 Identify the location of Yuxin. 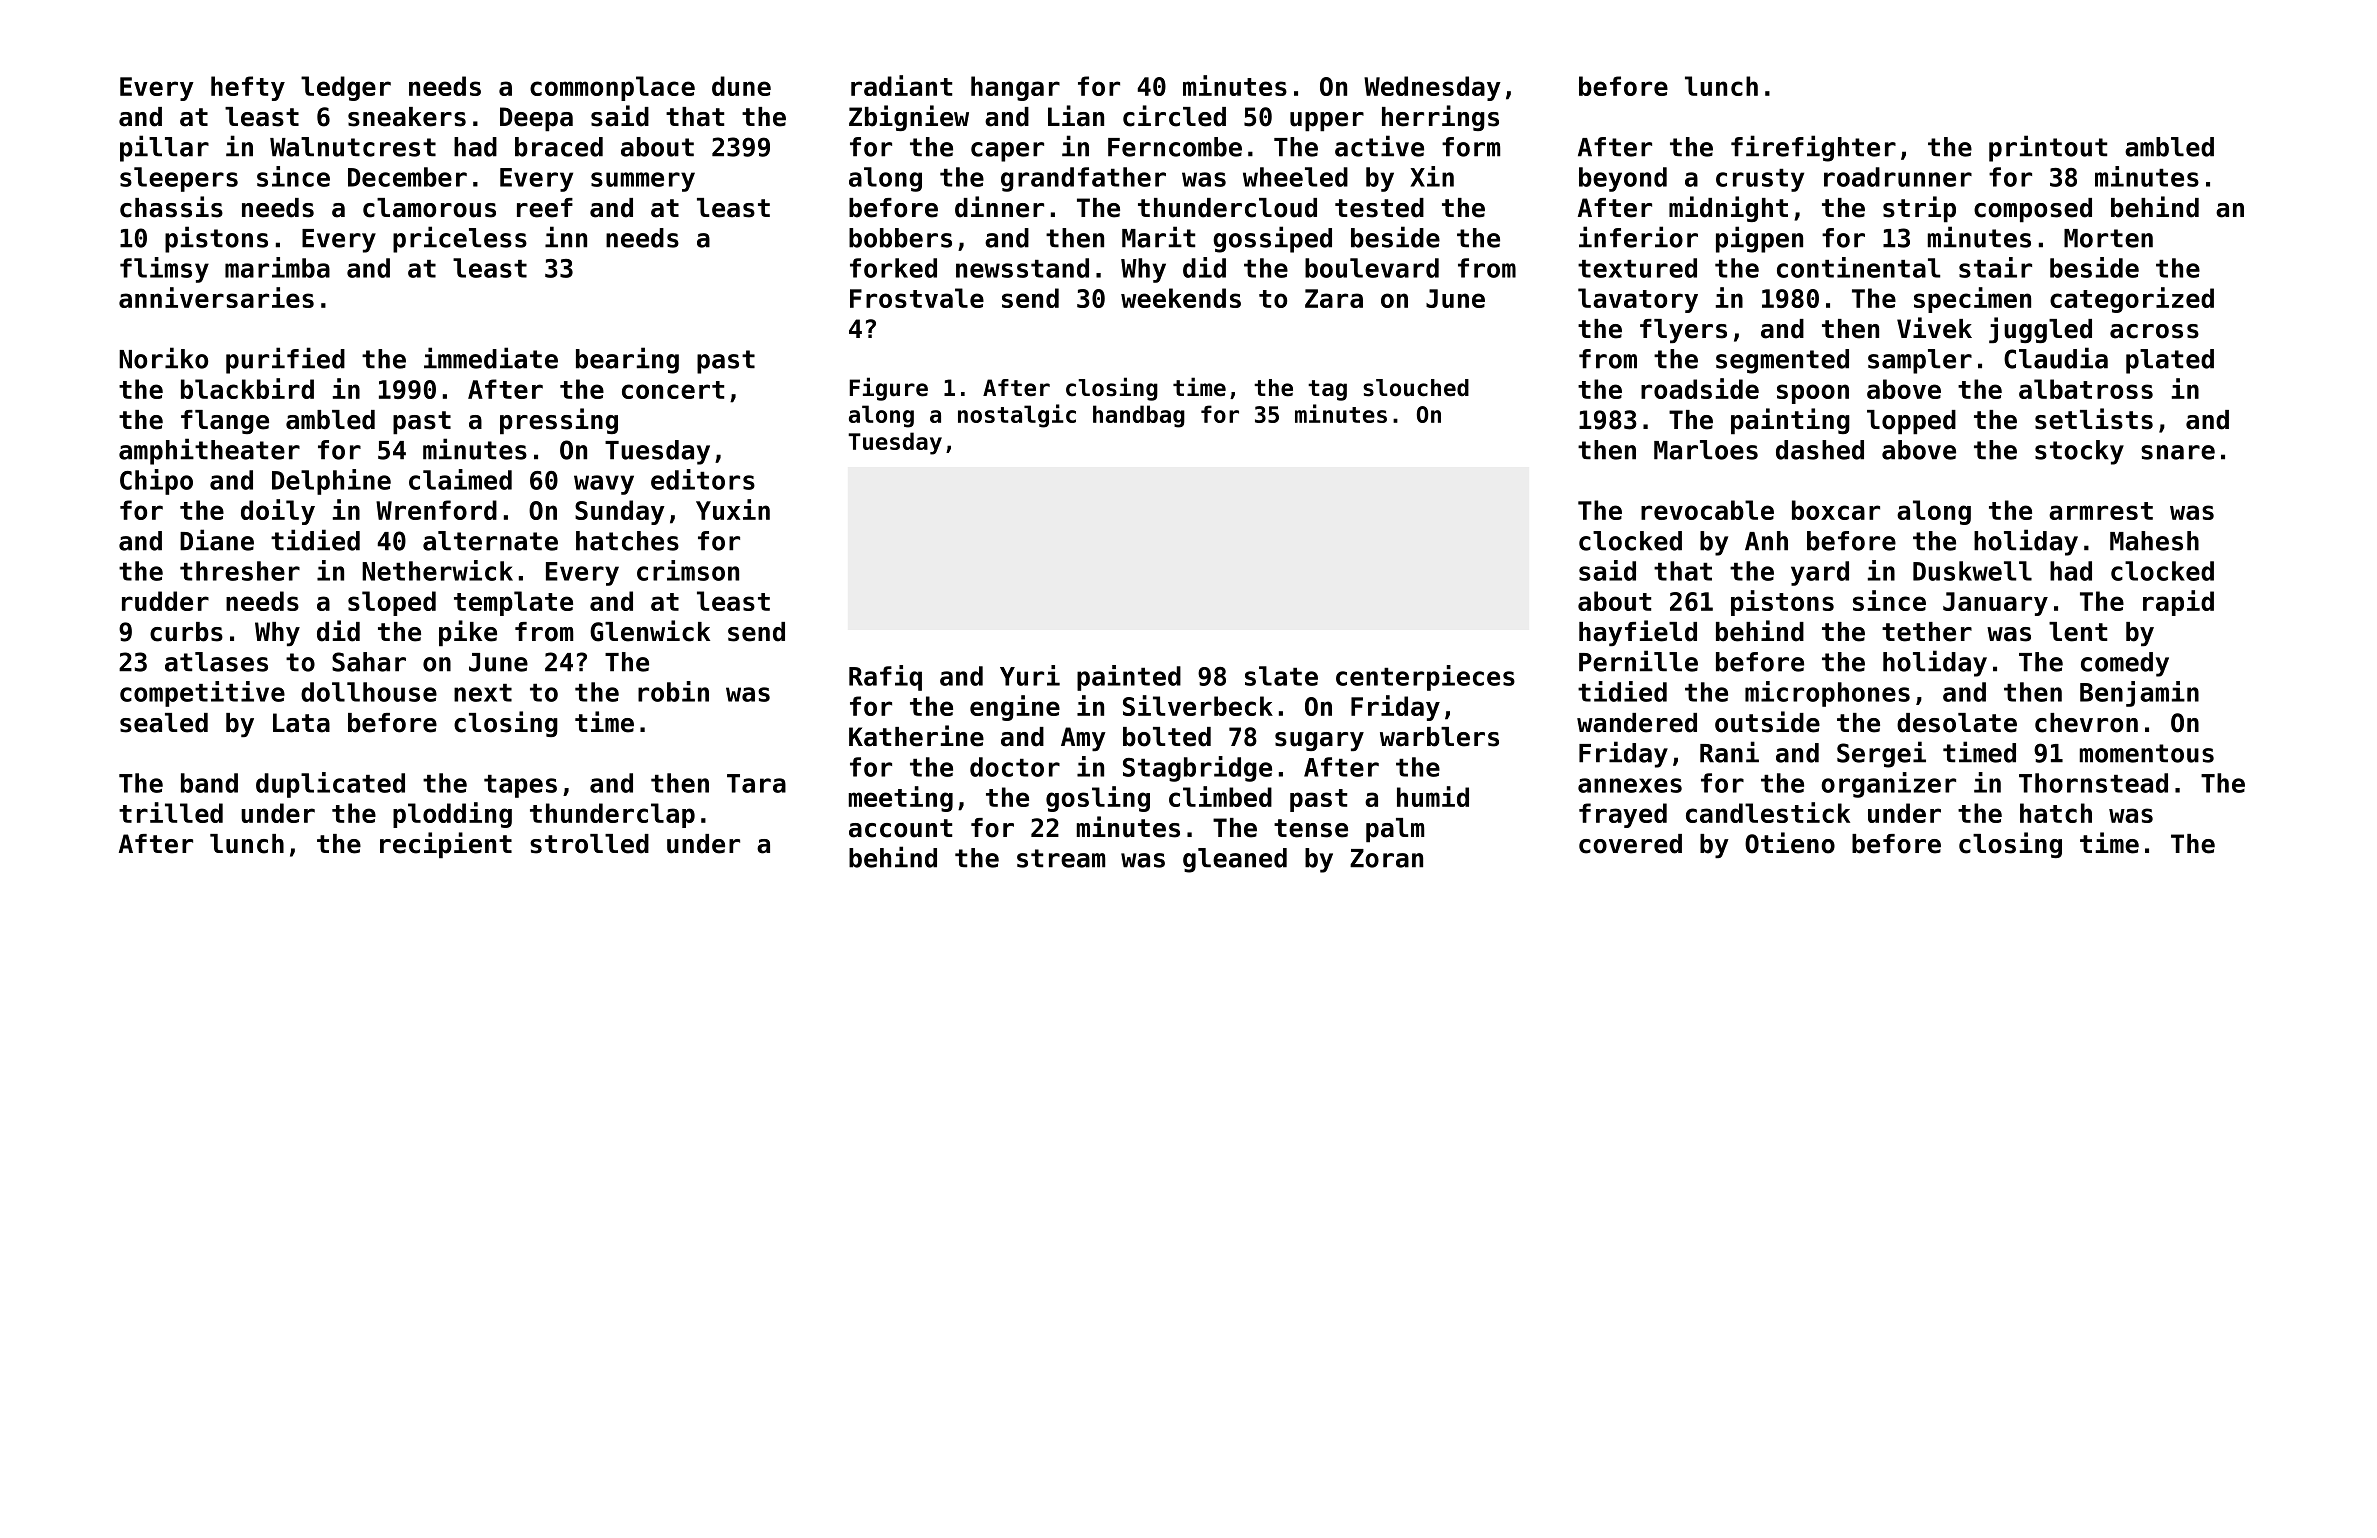
(733, 509).
